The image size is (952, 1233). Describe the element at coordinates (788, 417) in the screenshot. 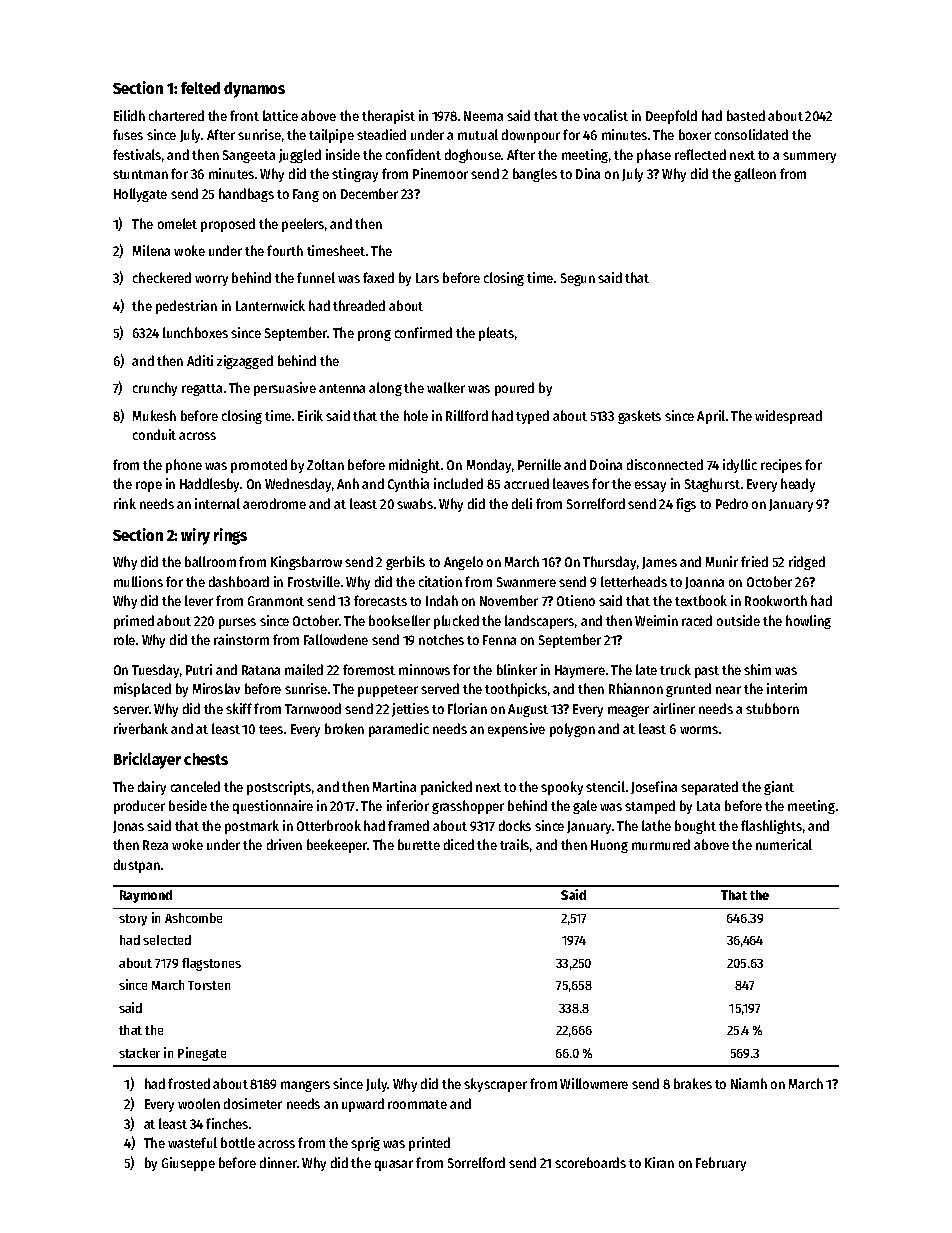

I see `widespread` at that location.
